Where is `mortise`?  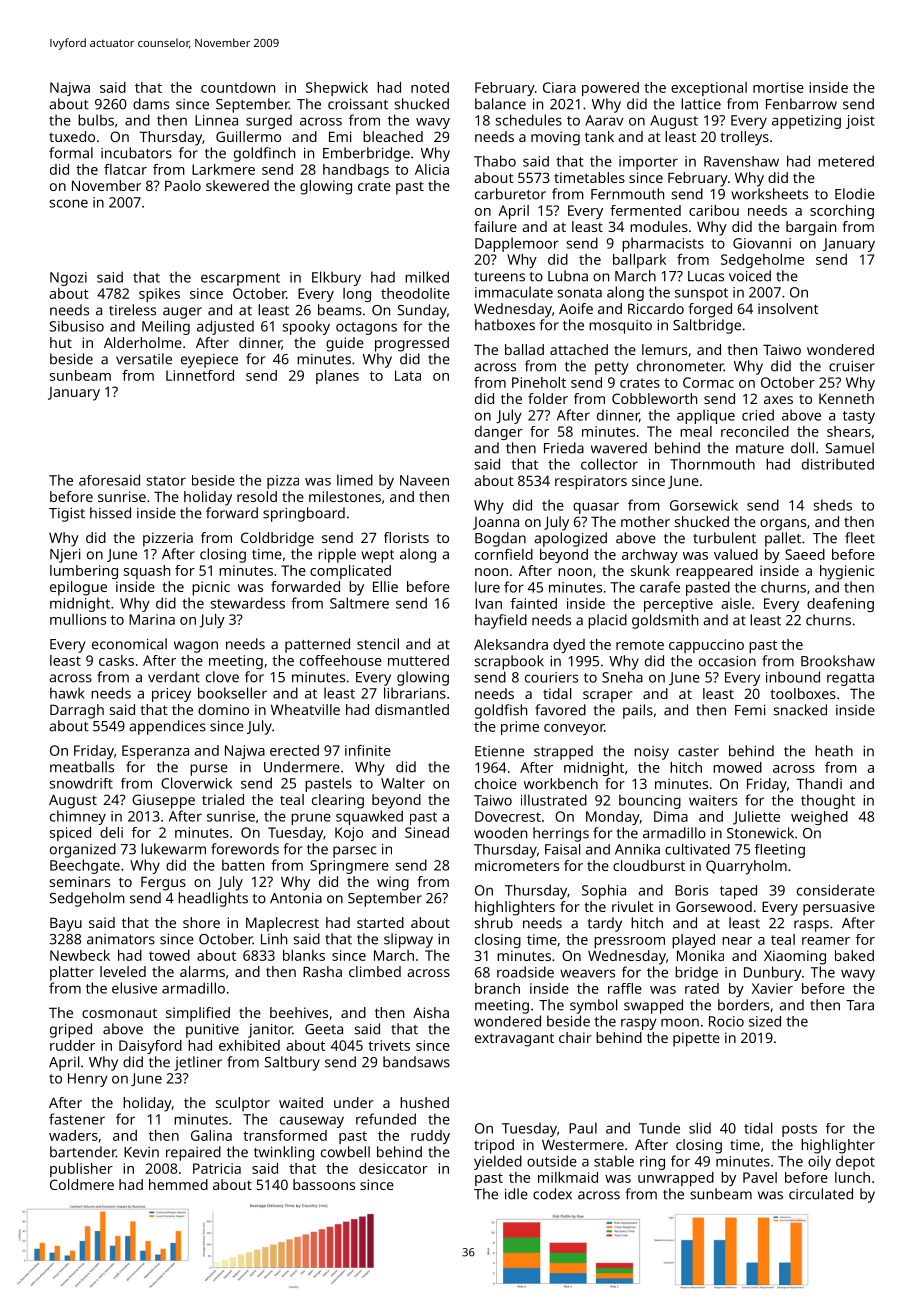 mortise is located at coordinates (778, 87).
